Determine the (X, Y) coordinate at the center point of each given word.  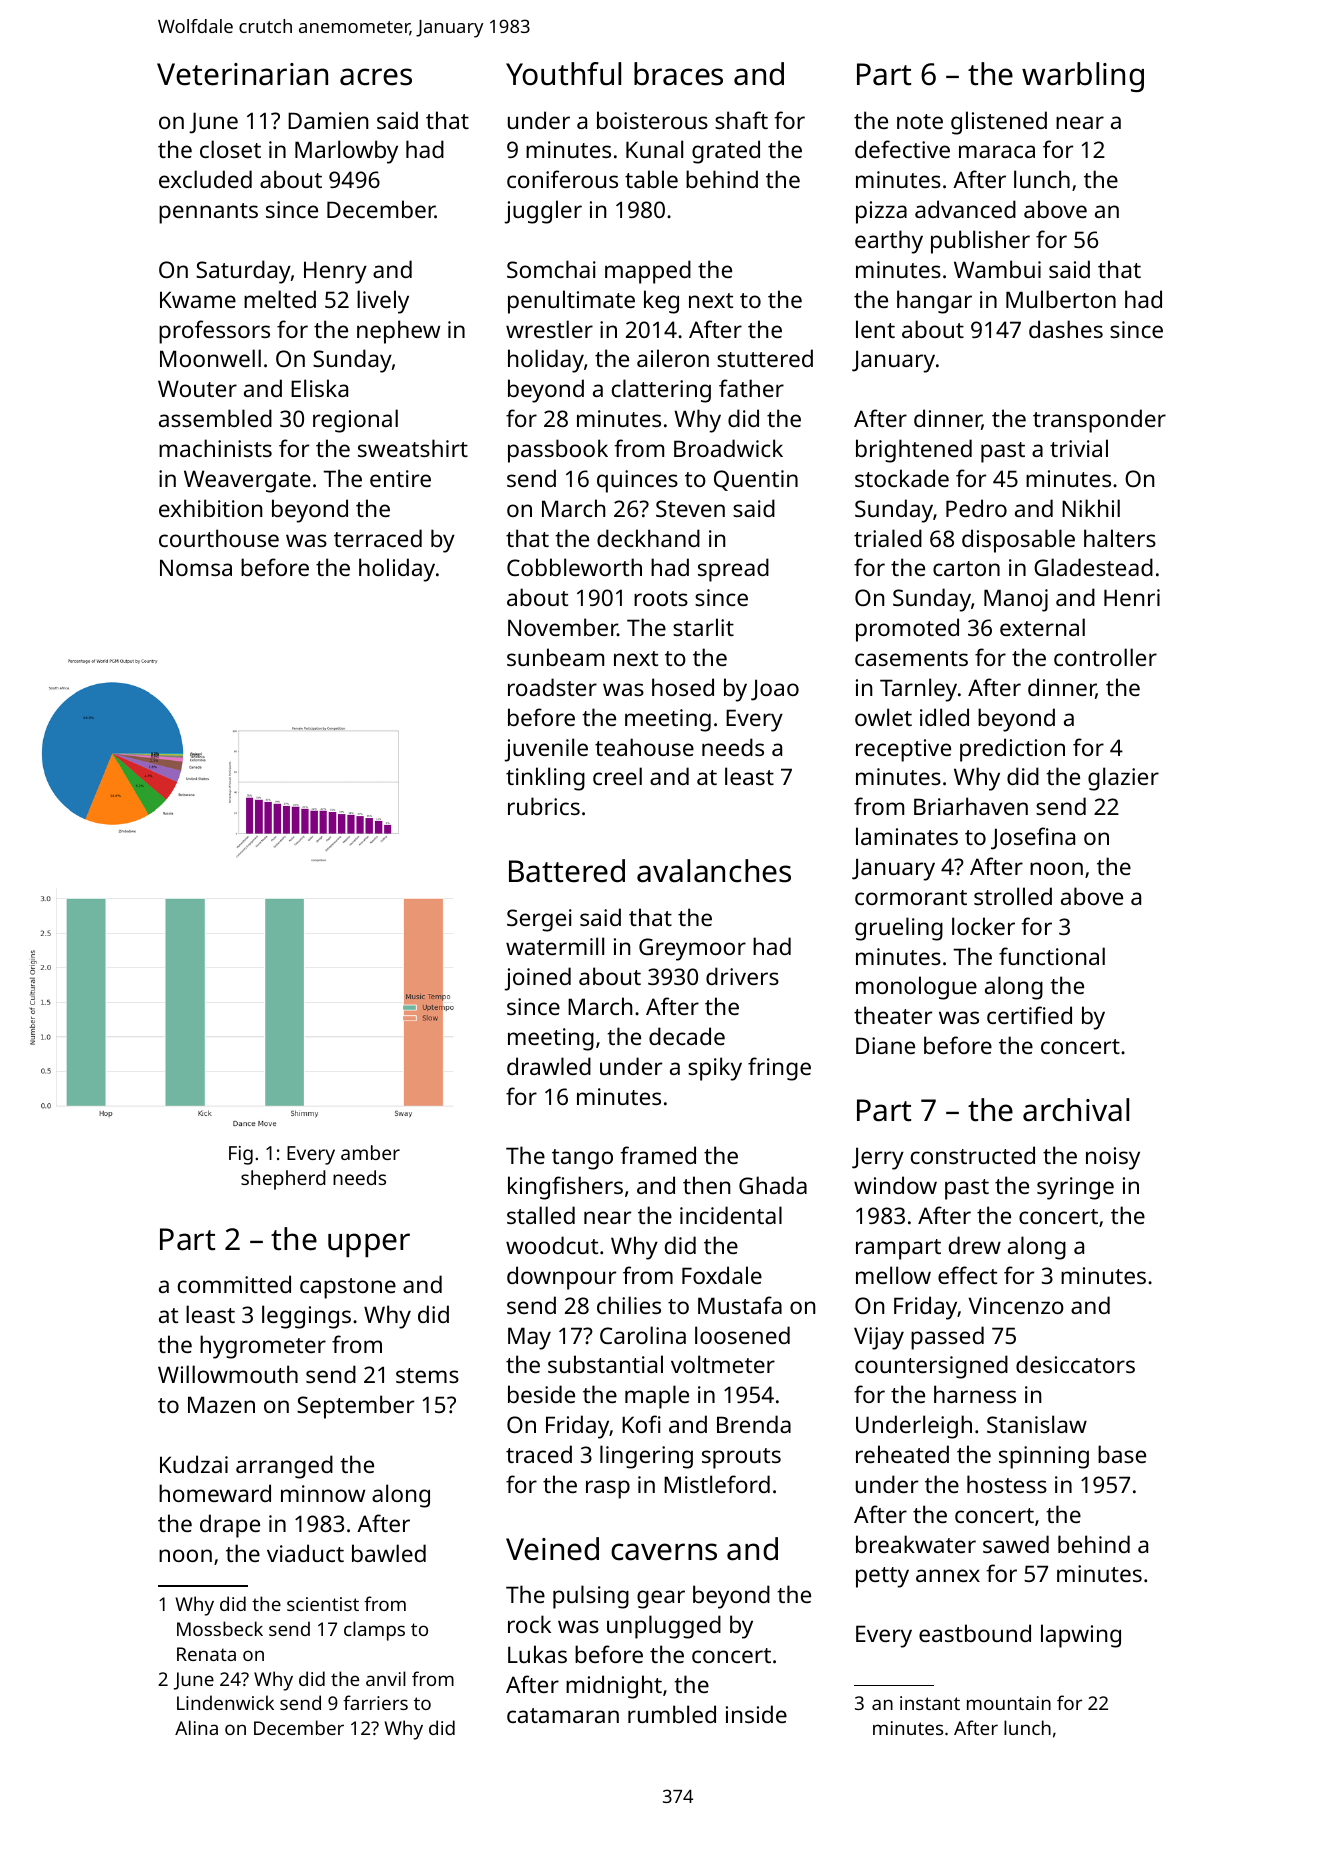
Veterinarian (242, 74)
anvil (386, 1678)
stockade (902, 478)
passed (947, 1338)
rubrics (544, 806)
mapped (648, 272)
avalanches (714, 871)
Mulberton (1061, 299)
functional (1052, 956)
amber (370, 1152)
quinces (637, 481)
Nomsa (196, 567)
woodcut (552, 1245)
